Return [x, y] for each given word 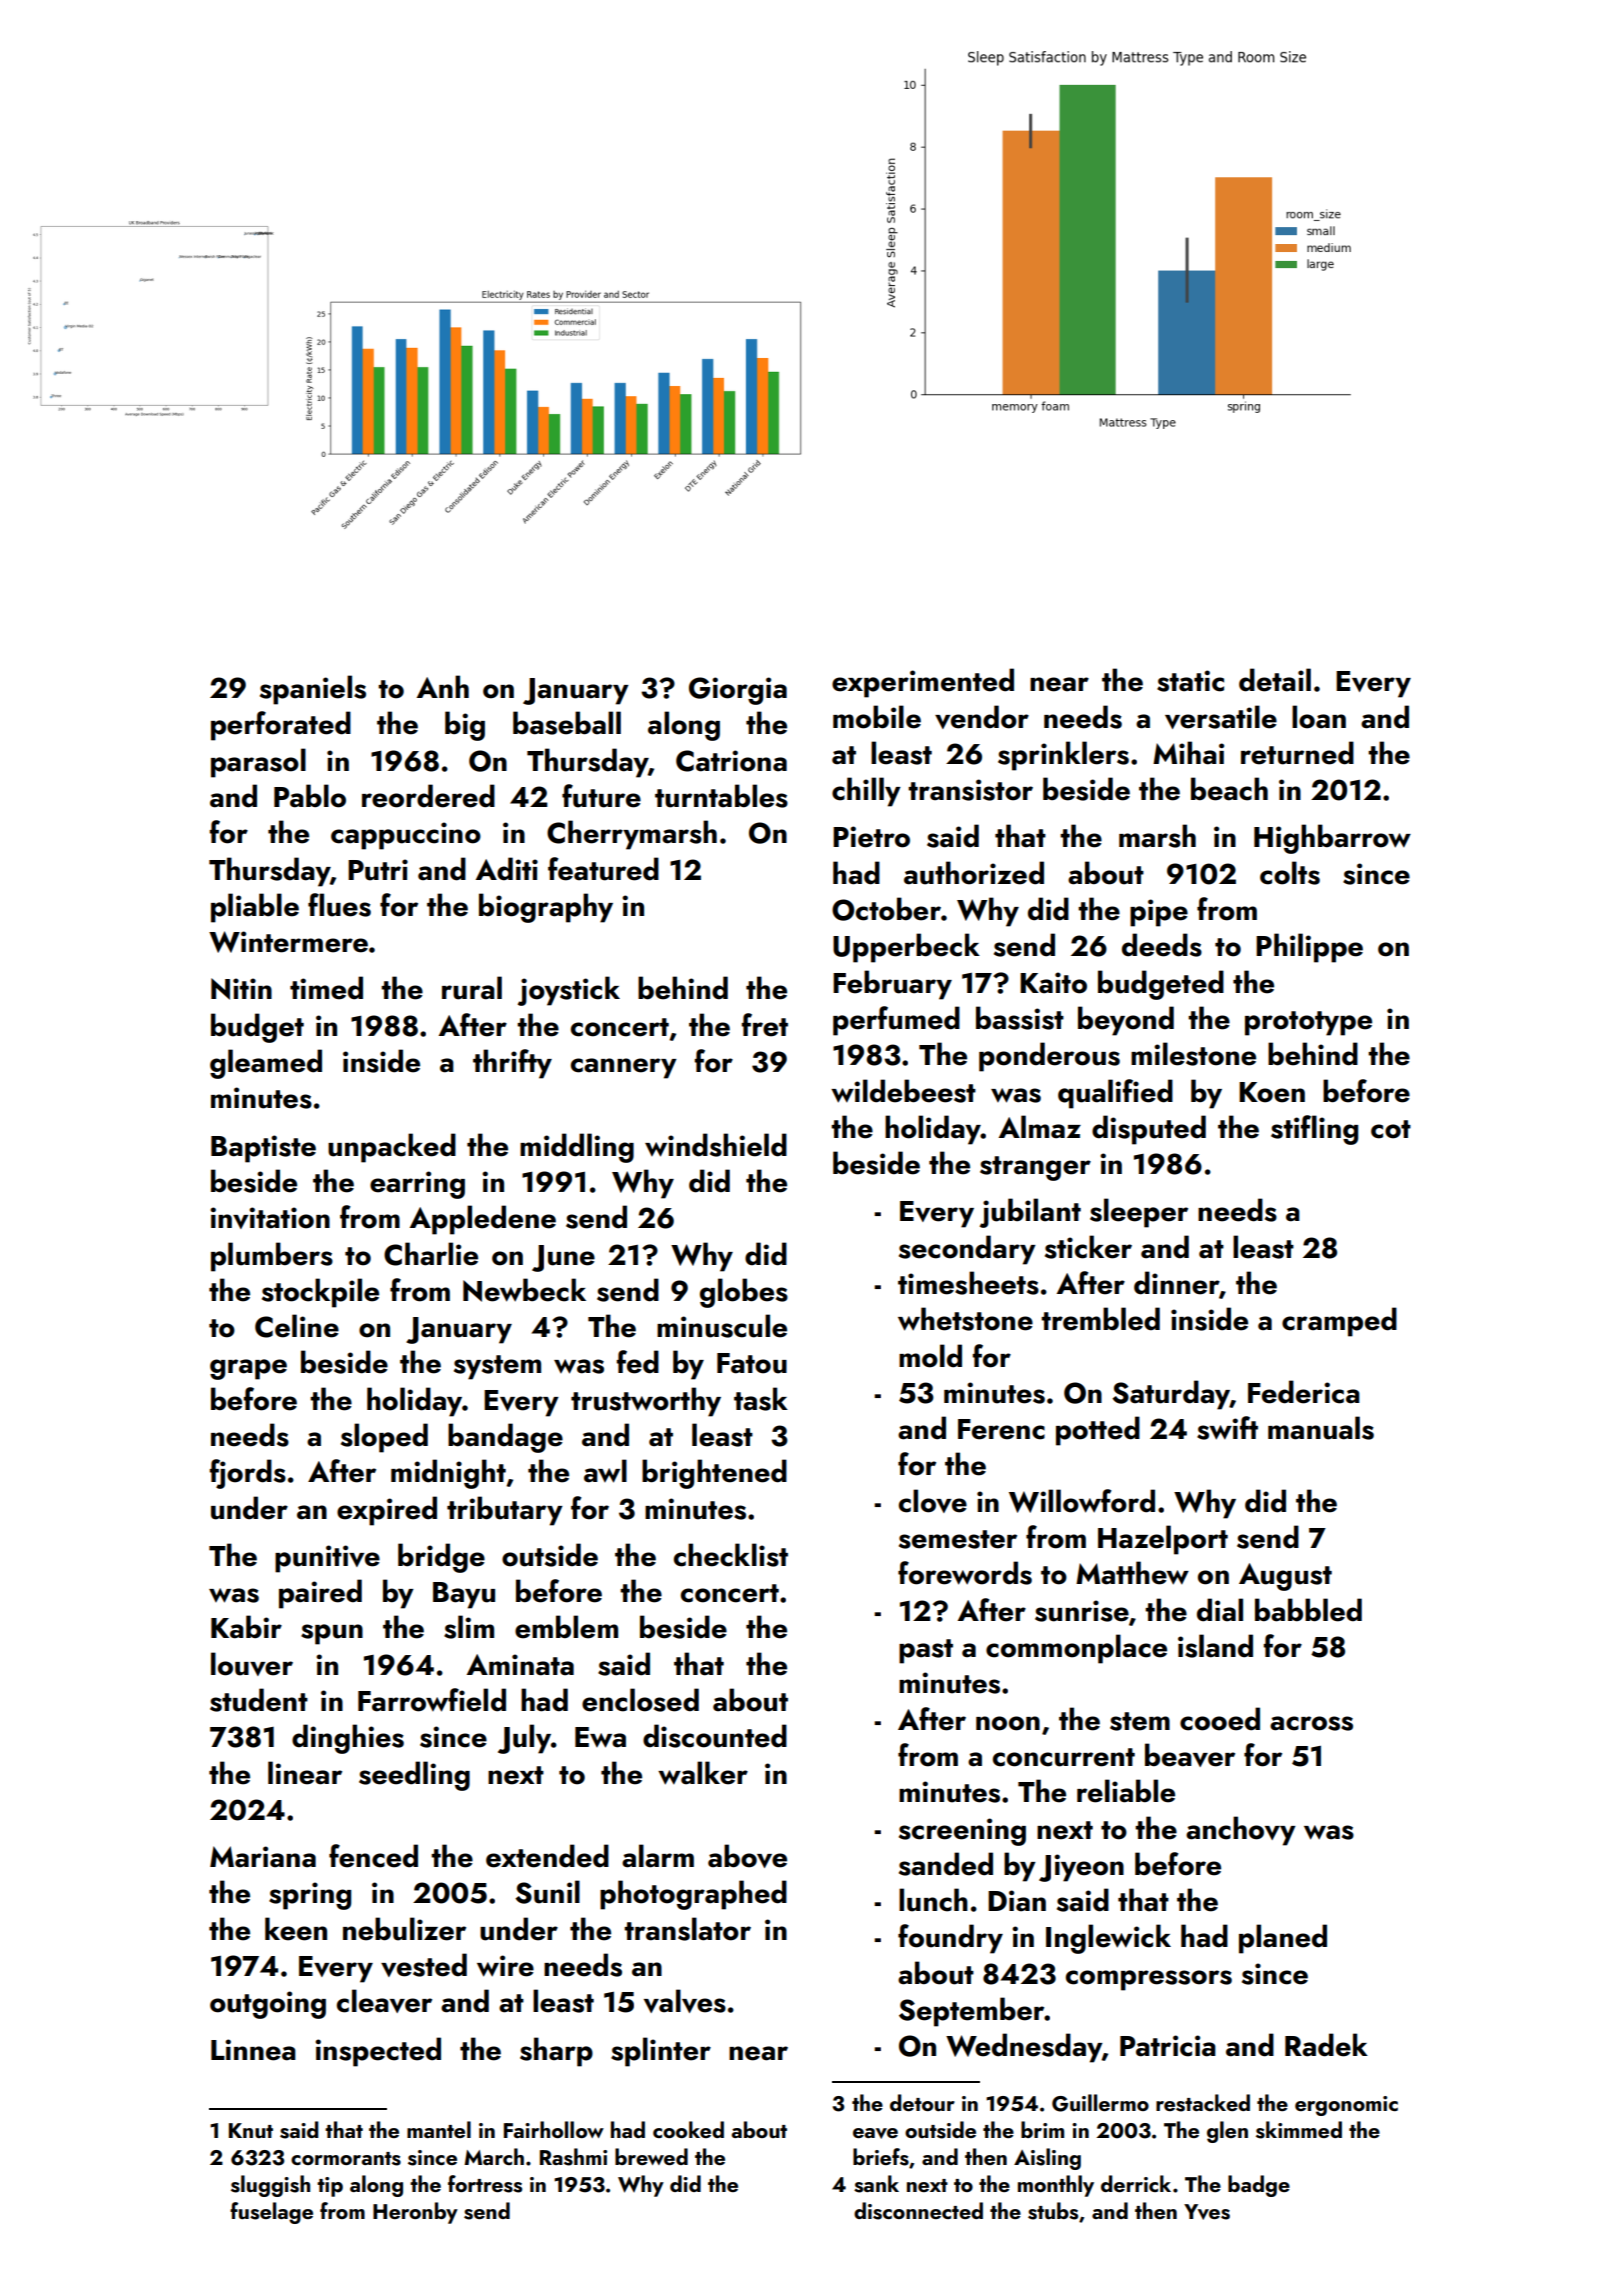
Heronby [415, 2213]
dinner [1177, 1284]
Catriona [731, 761]
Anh [443, 686]
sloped [384, 1438]
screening [962, 1832]
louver [252, 1664]
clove [933, 1501]
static [1190, 681]
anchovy [1241, 1831]
